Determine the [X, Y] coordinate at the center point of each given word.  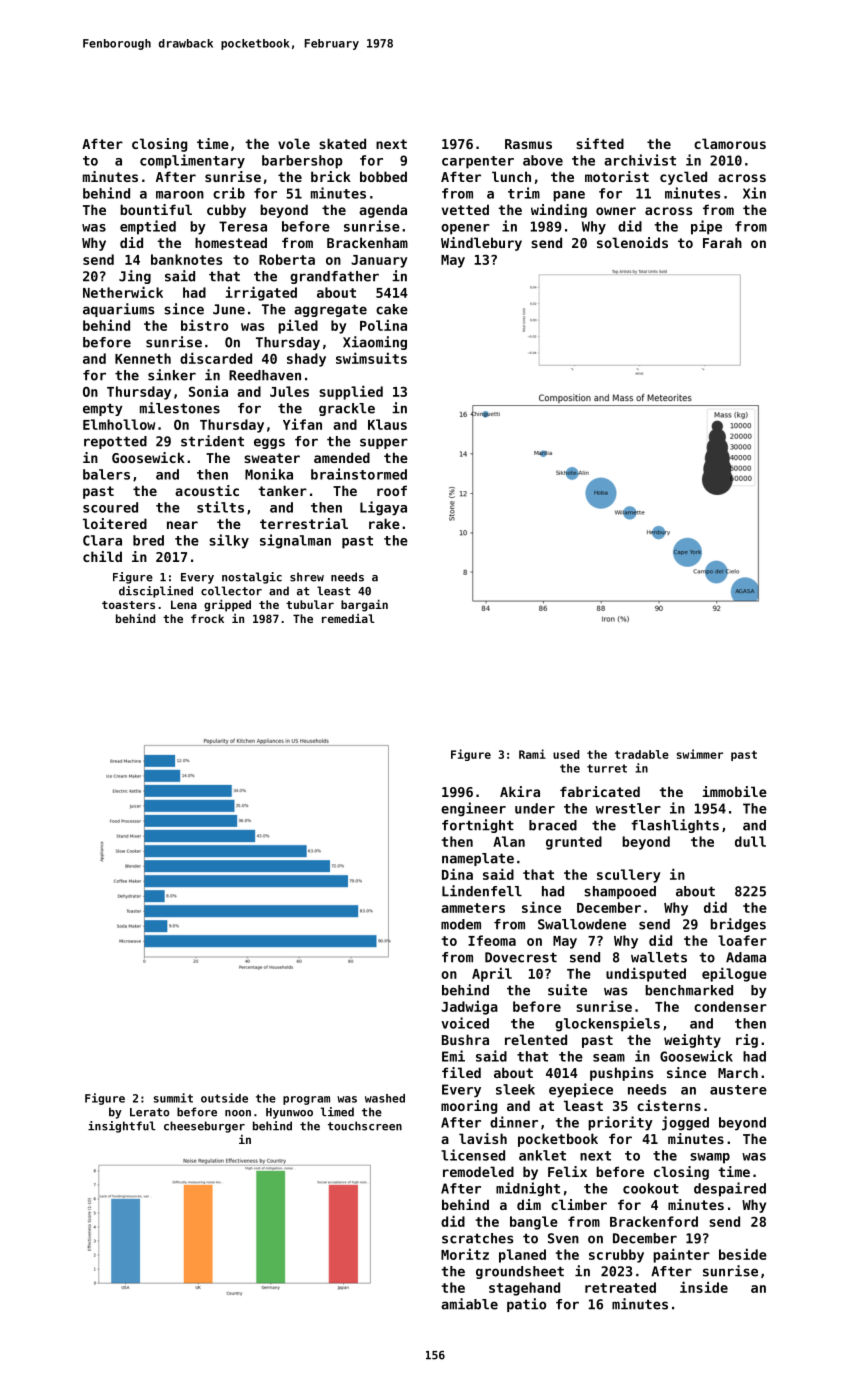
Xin [754, 193]
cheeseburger [204, 1127]
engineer [473, 809]
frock [207, 618]
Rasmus [528, 144]
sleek [515, 1089]
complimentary [192, 161]
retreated [620, 1287]
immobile [734, 791]
